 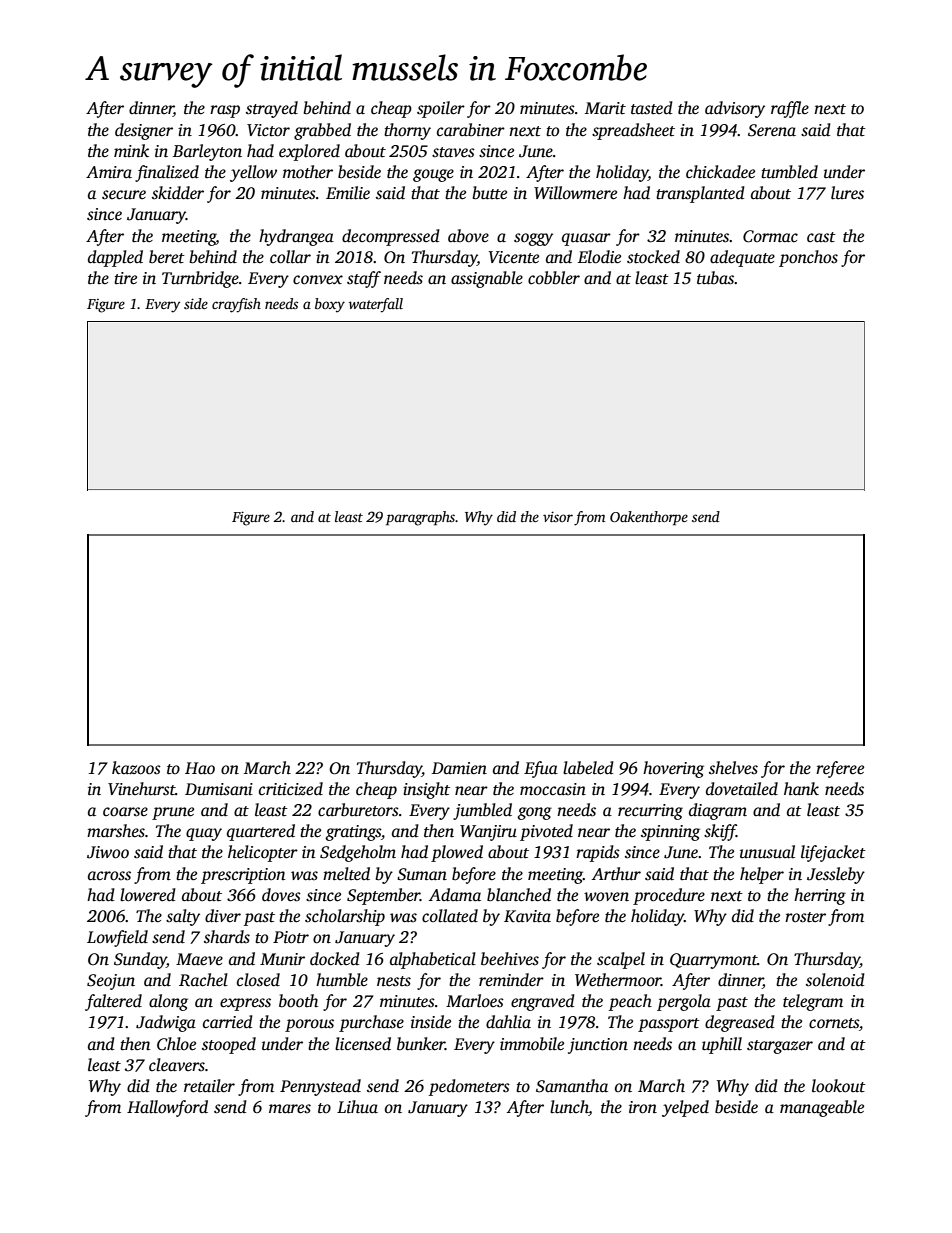 What do you see at coordinates (290, 1109) in the document?
I see `mares` at bounding box center [290, 1109].
